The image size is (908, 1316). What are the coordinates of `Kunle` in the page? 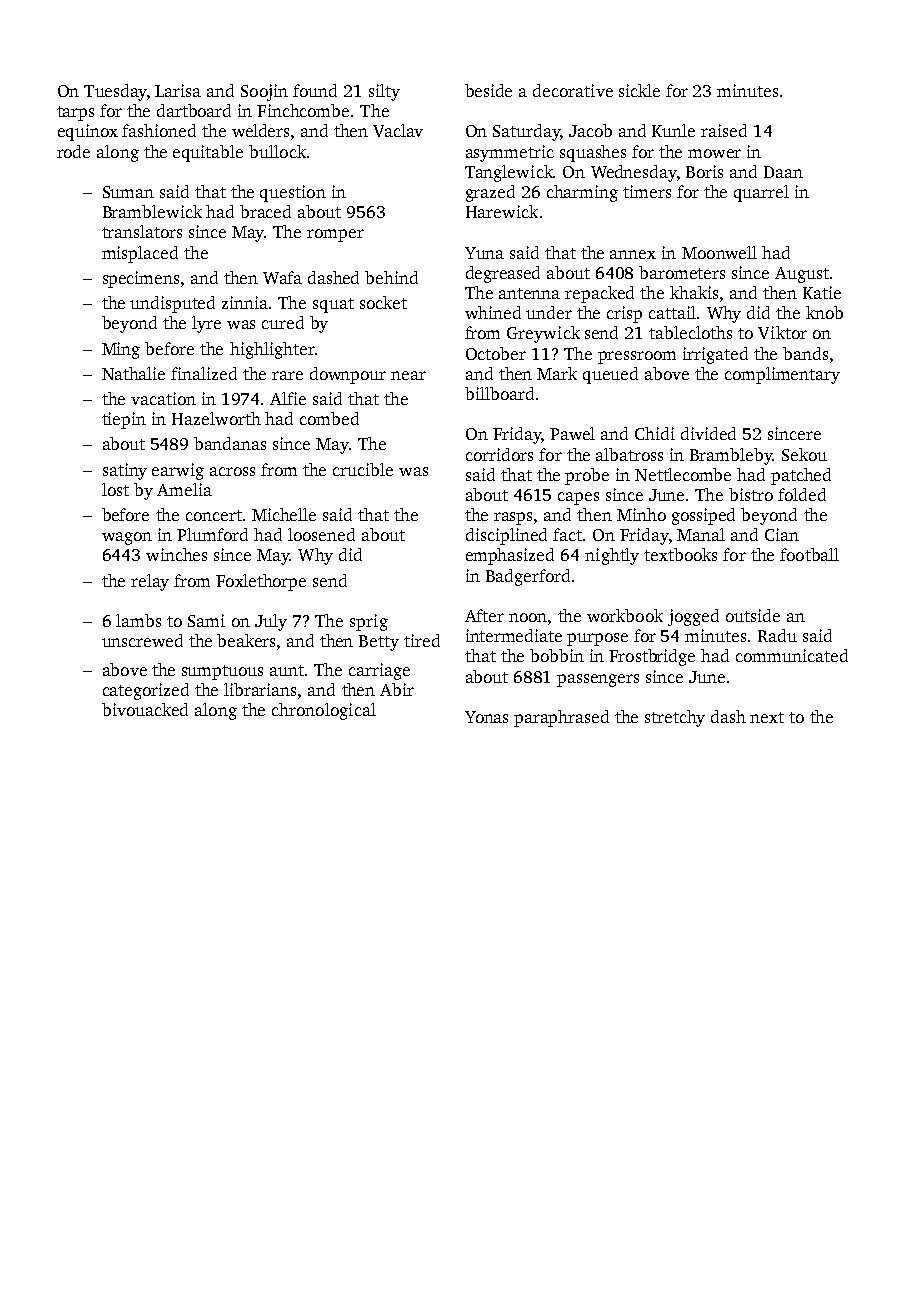 It's located at (673, 130).
